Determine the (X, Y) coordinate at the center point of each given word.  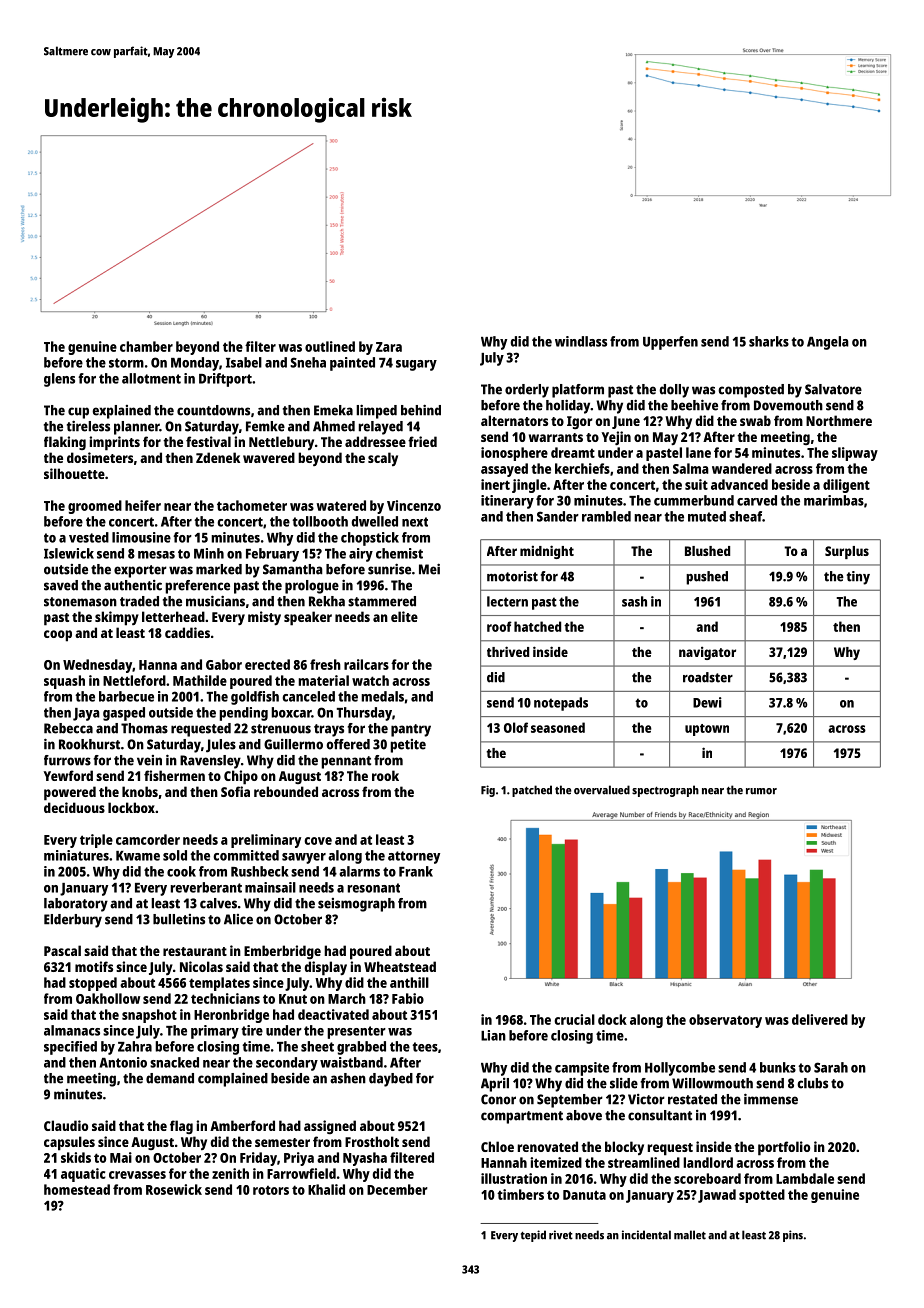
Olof (516, 727)
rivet (561, 1235)
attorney (414, 857)
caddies (187, 632)
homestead (77, 1189)
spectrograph (665, 791)
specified (70, 1048)
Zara (389, 347)
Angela (828, 343)
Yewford (68, 775)
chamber (146, 346)
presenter (356, 1032)
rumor (761, 791)
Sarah (831, 1067)
